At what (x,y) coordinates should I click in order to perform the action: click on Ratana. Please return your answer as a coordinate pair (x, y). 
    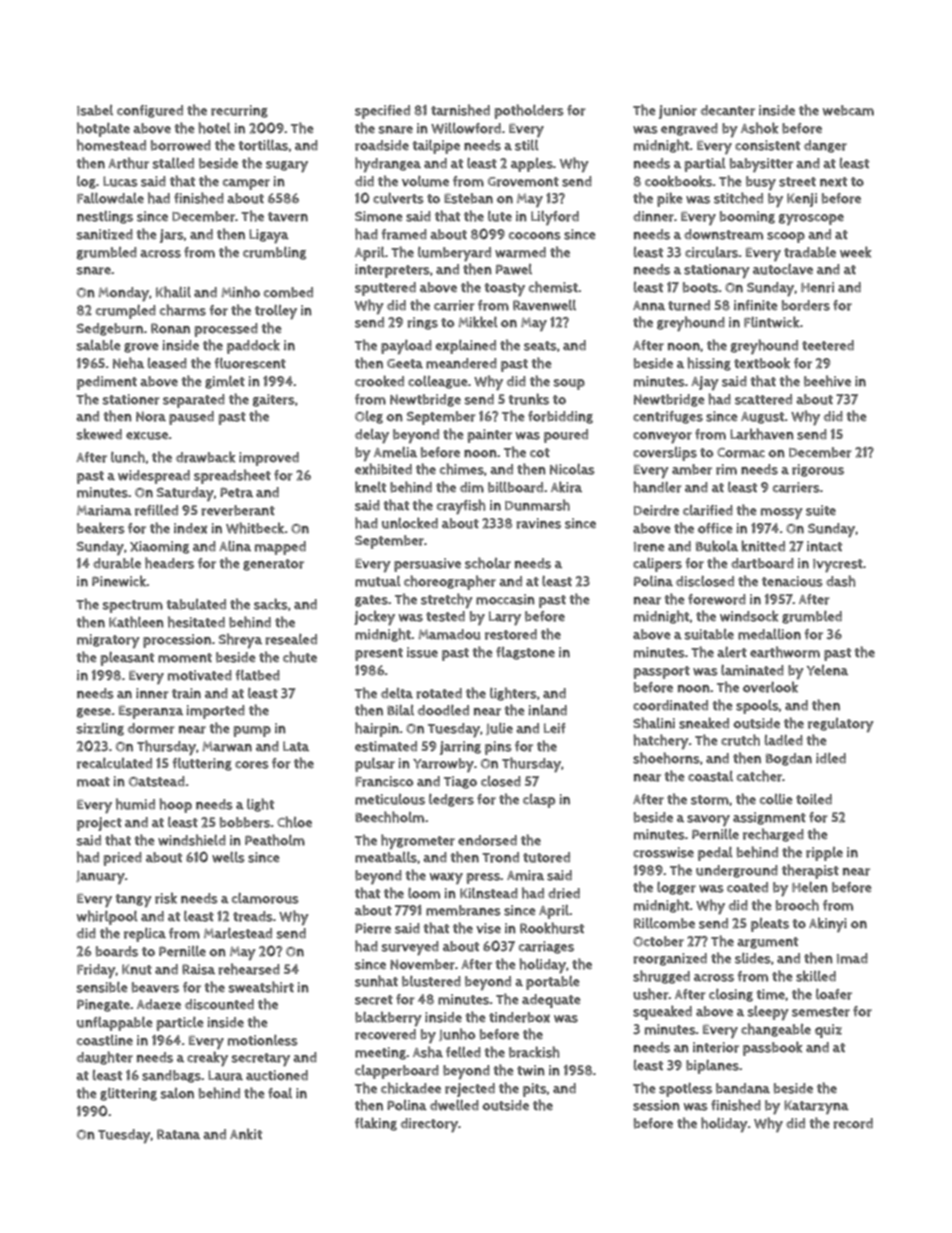
    Looking at the image, I should click on (178, 1134).
